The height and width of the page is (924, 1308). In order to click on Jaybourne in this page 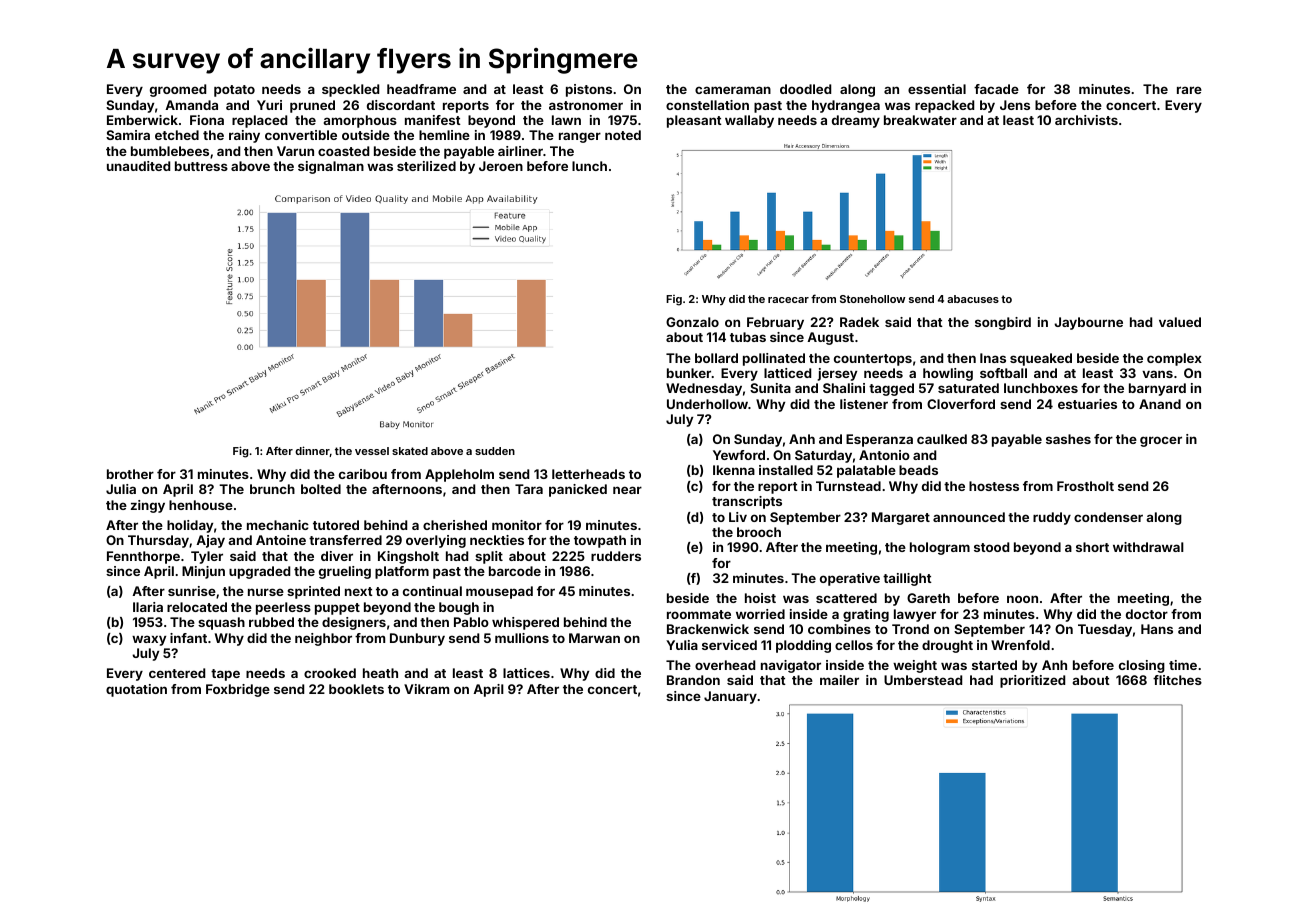, I will do `click(1088, 323)`.
